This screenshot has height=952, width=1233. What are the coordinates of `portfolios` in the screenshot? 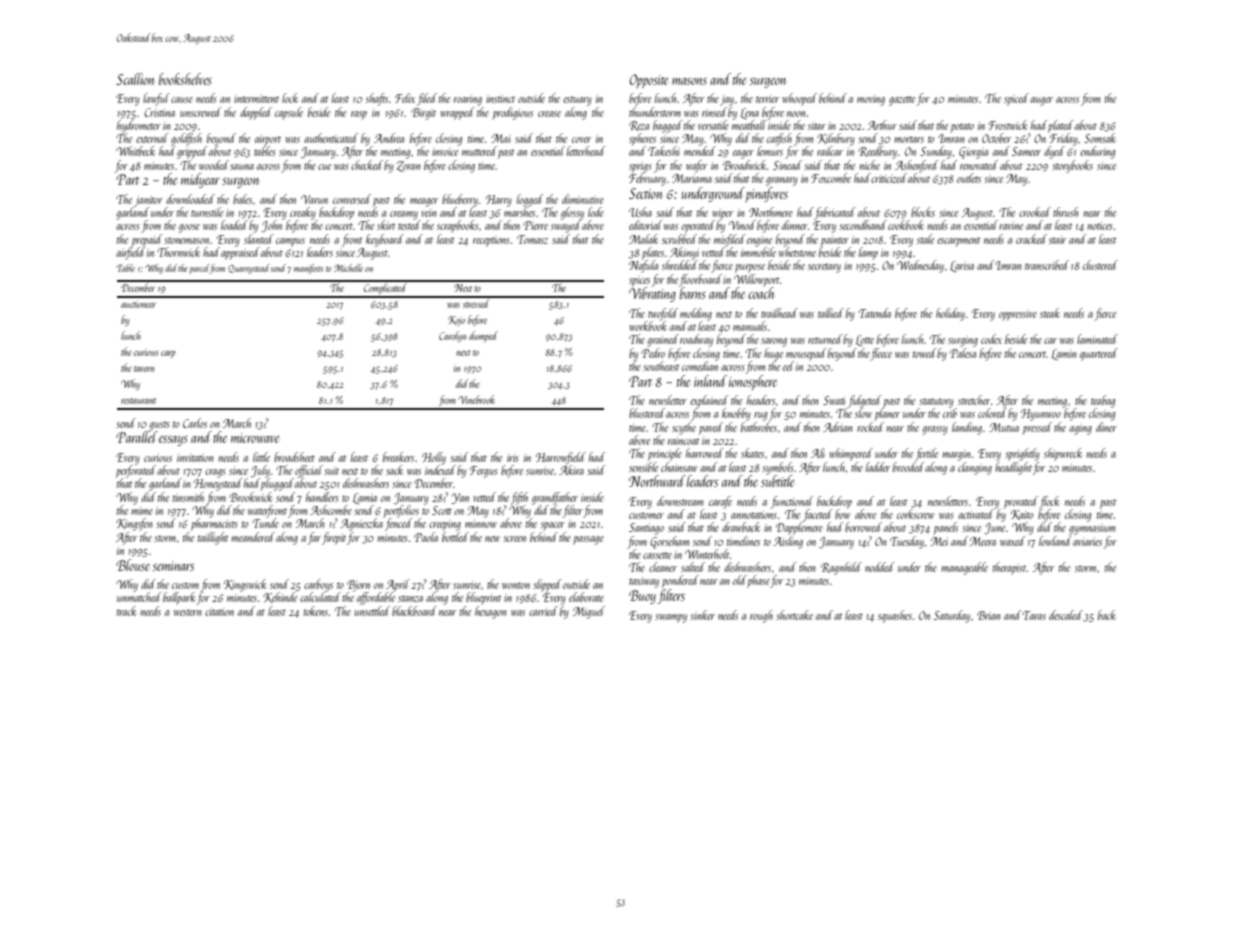 It's located at (401, 511).
